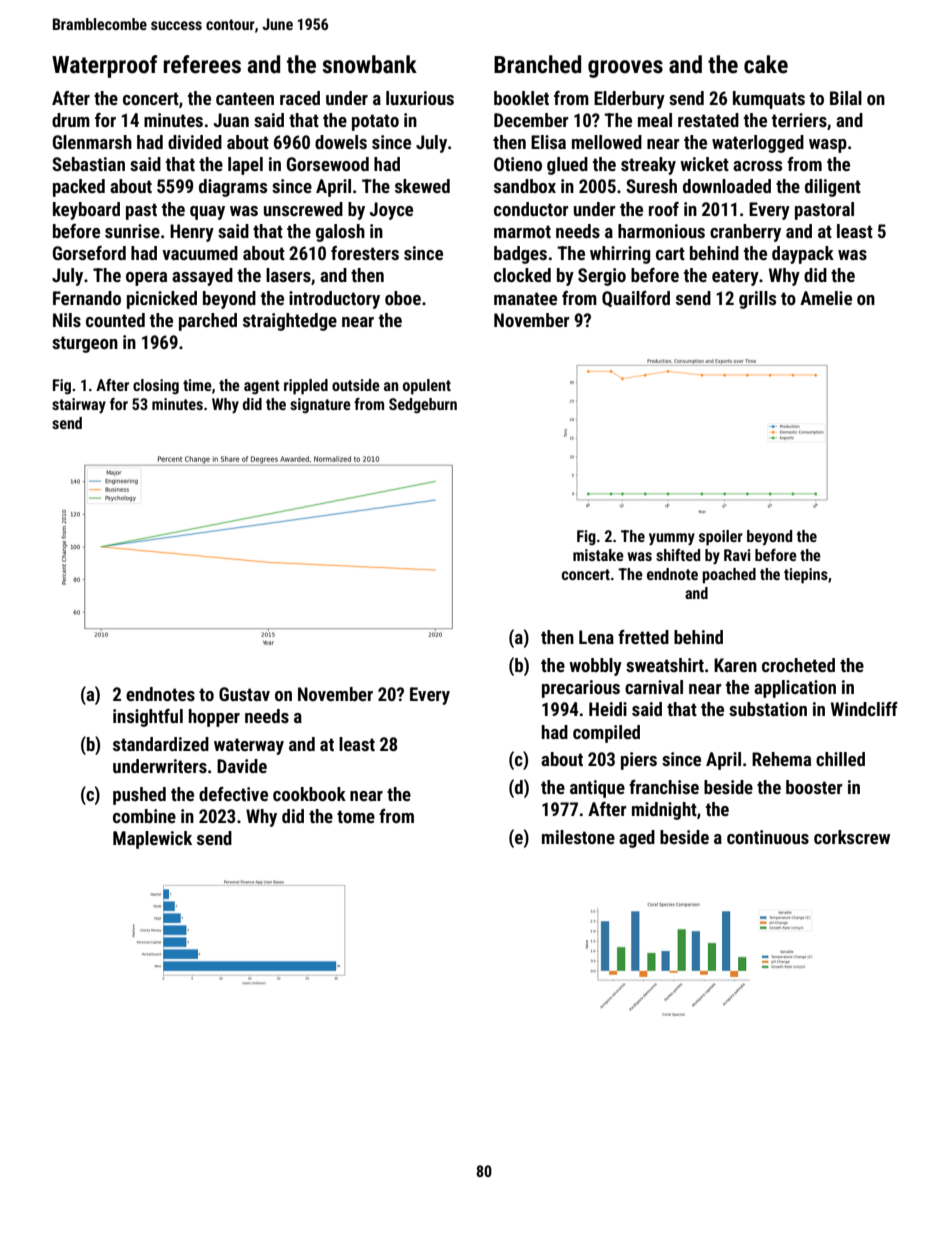 The width and height of the page is (952, 1233). Describe the element at coordinates (148, 718) in the page. I see `insightful` at that location.
